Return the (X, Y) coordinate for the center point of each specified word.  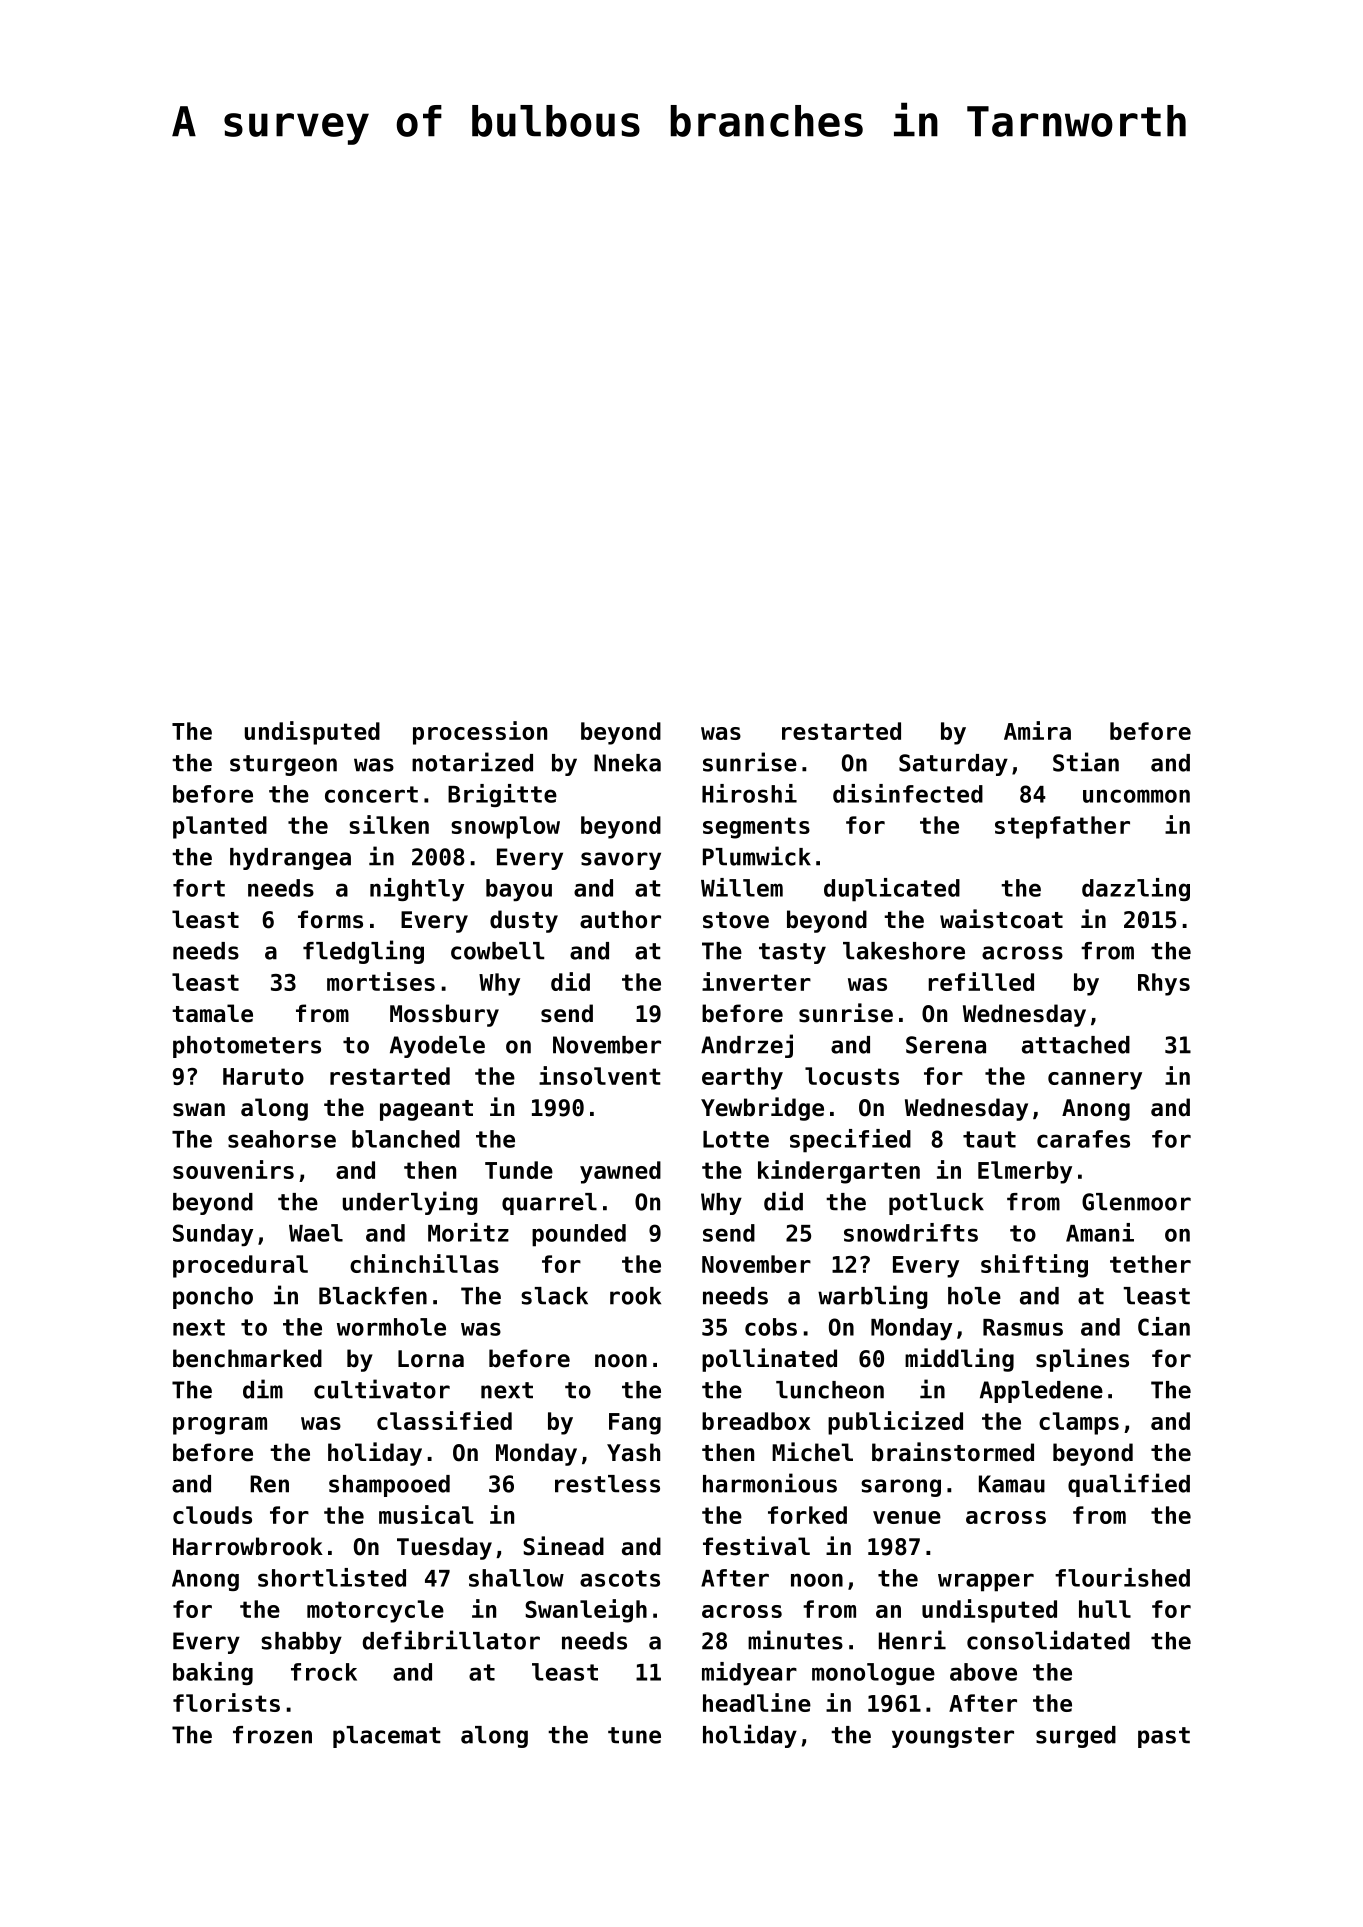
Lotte (736, 1139)
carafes (1083, 1139)
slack (554, 1296)
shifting (1034, 1266)
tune (634, 1735)
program (220, 1426)
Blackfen (373, 1296)
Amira (1037, 730)
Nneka (627, 763)
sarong (901, 1488)
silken (389, 824)
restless (607, 1484)
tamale (212, 1013)
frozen (272, 1735)
